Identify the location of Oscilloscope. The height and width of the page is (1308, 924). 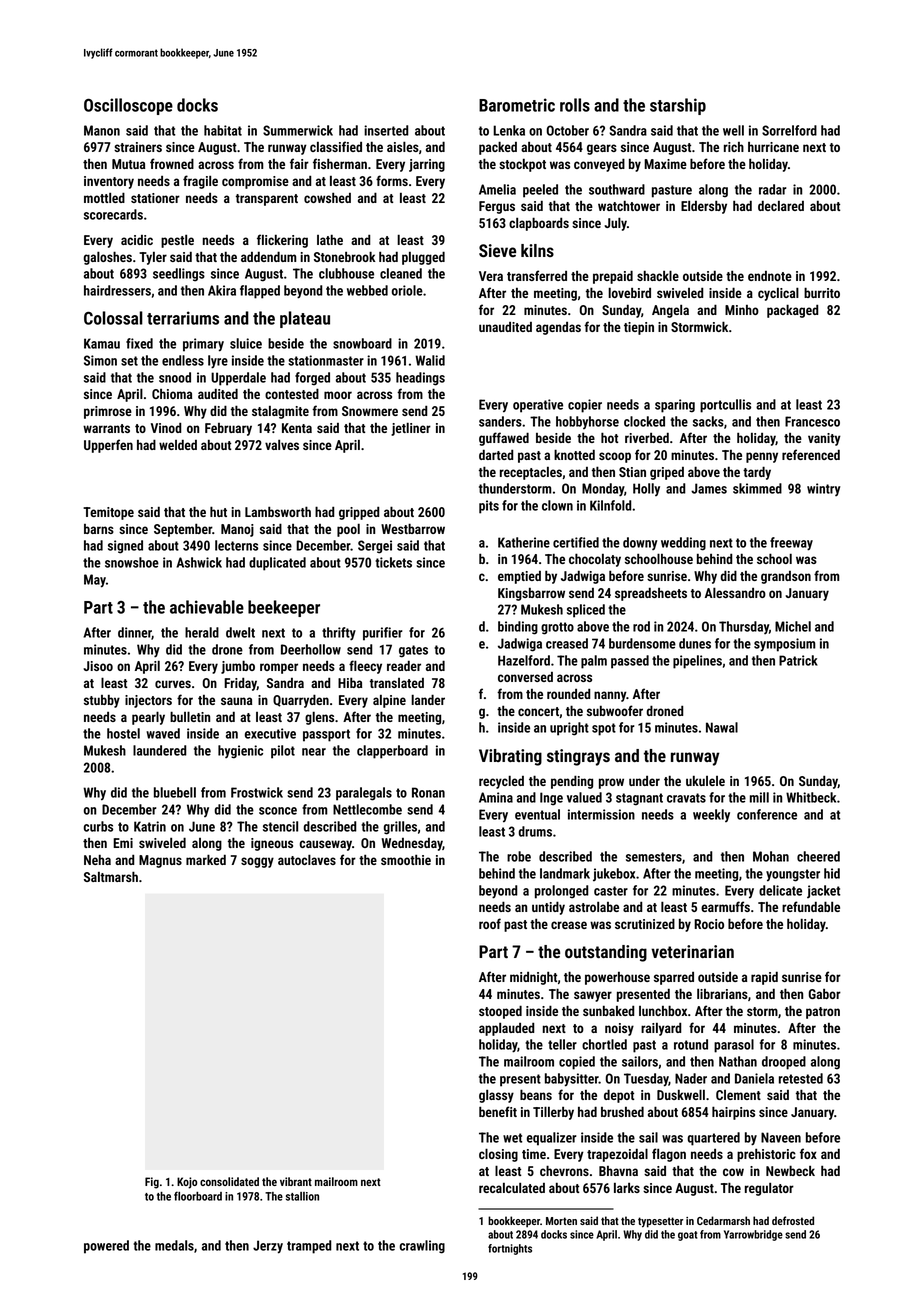
(128, 106).
